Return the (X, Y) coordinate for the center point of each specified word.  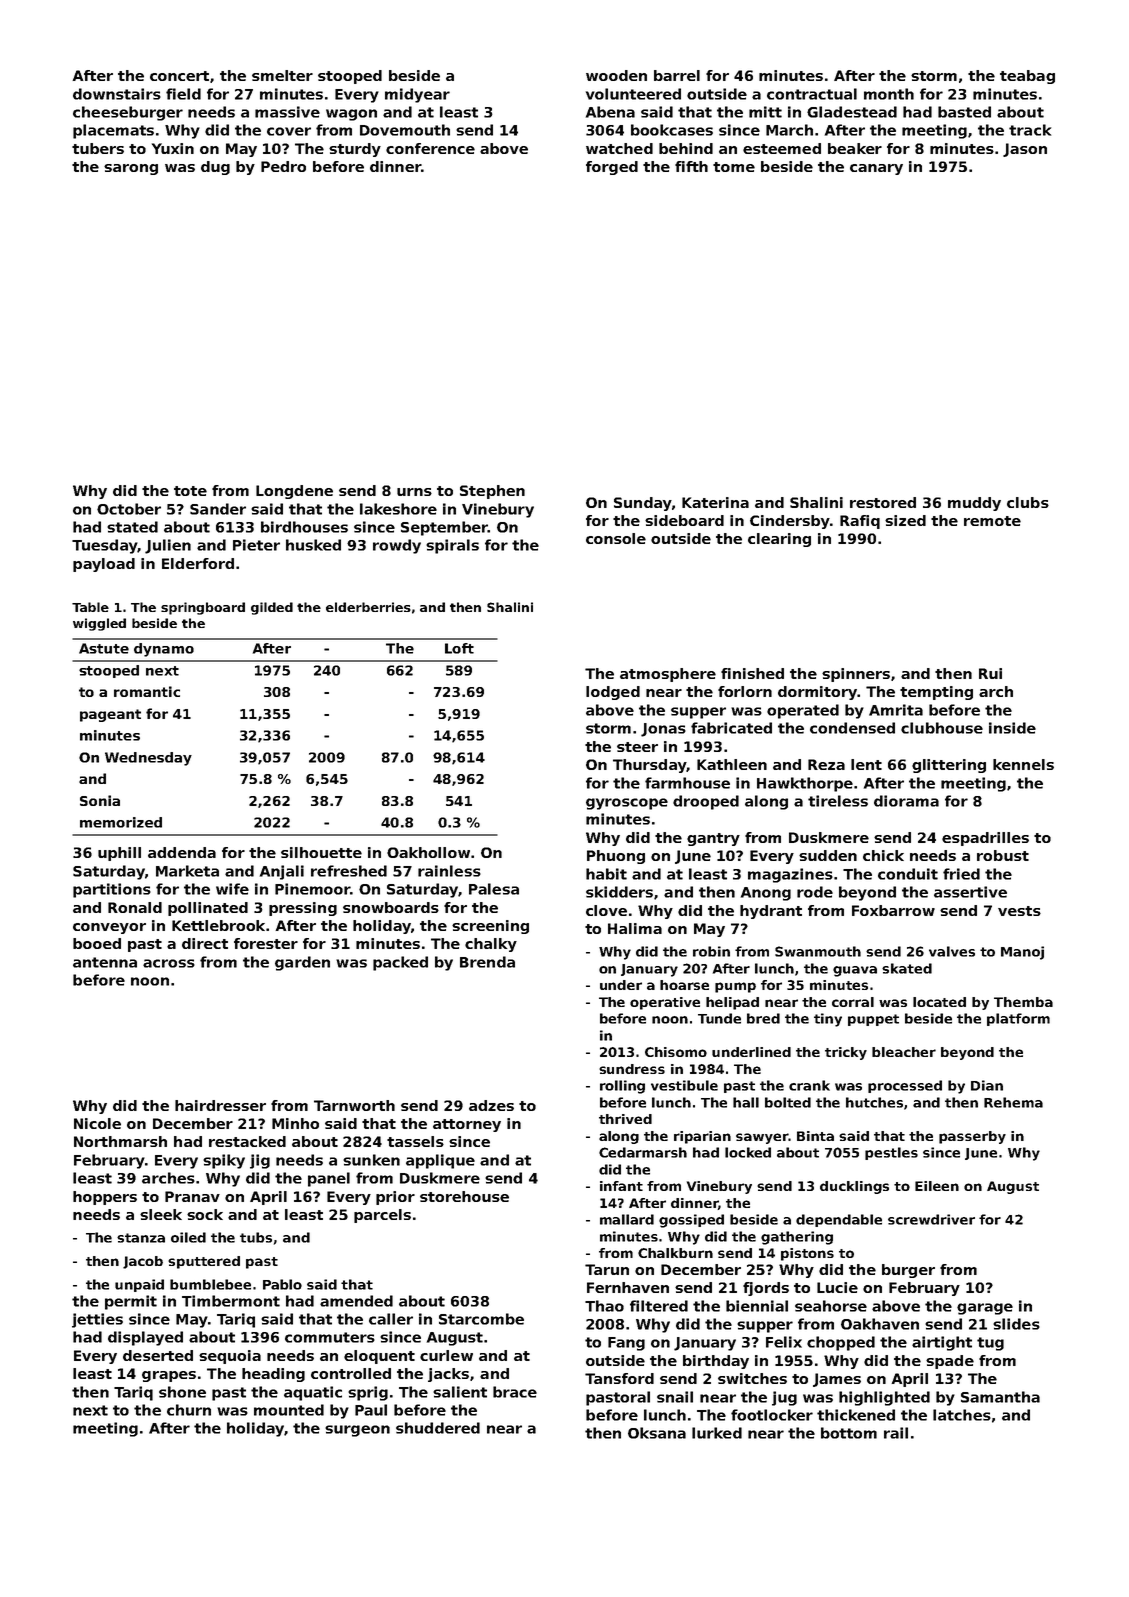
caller (391, 1319)
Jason (1025, 150)
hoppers (105, 1198)
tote (190, 491)
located (939, 1002)
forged (612, 168)
